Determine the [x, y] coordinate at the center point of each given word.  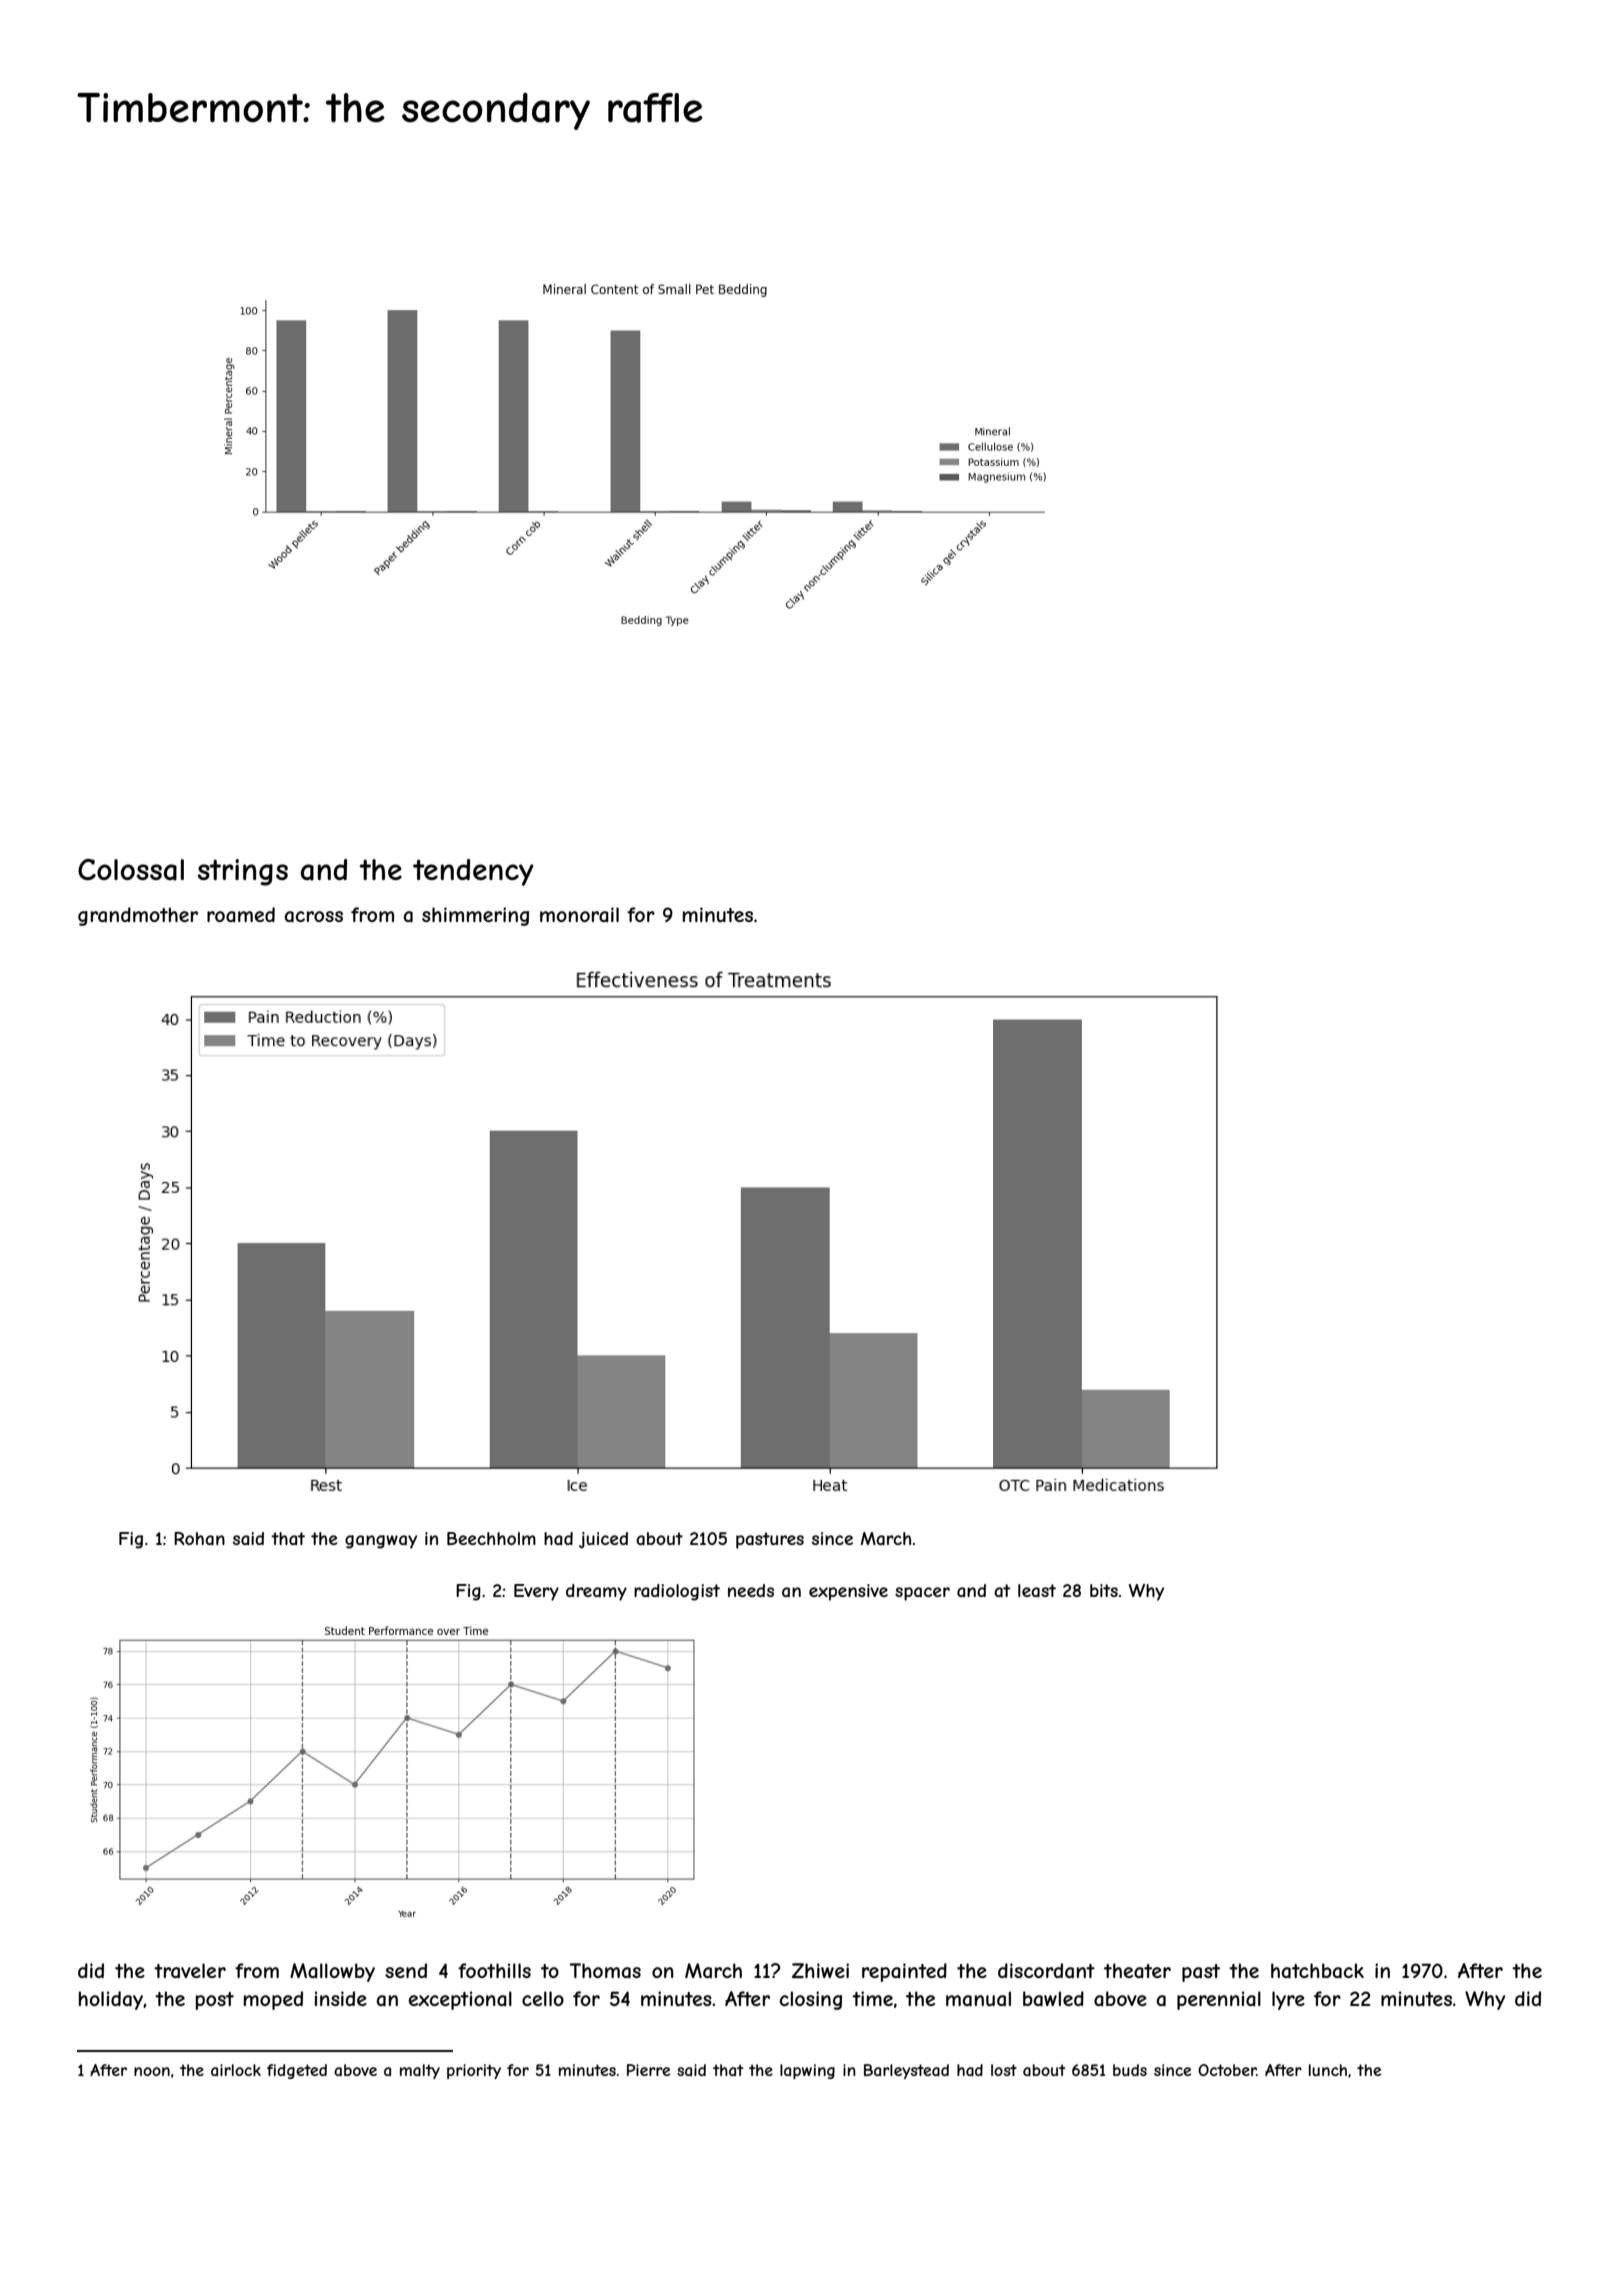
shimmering [475, 916]
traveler [190, 1971]
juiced [603, 1540]
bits [1104, 1590]
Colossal [131, 870]
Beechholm [491, 1538]
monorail [579, 914]
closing [811, 2000]
